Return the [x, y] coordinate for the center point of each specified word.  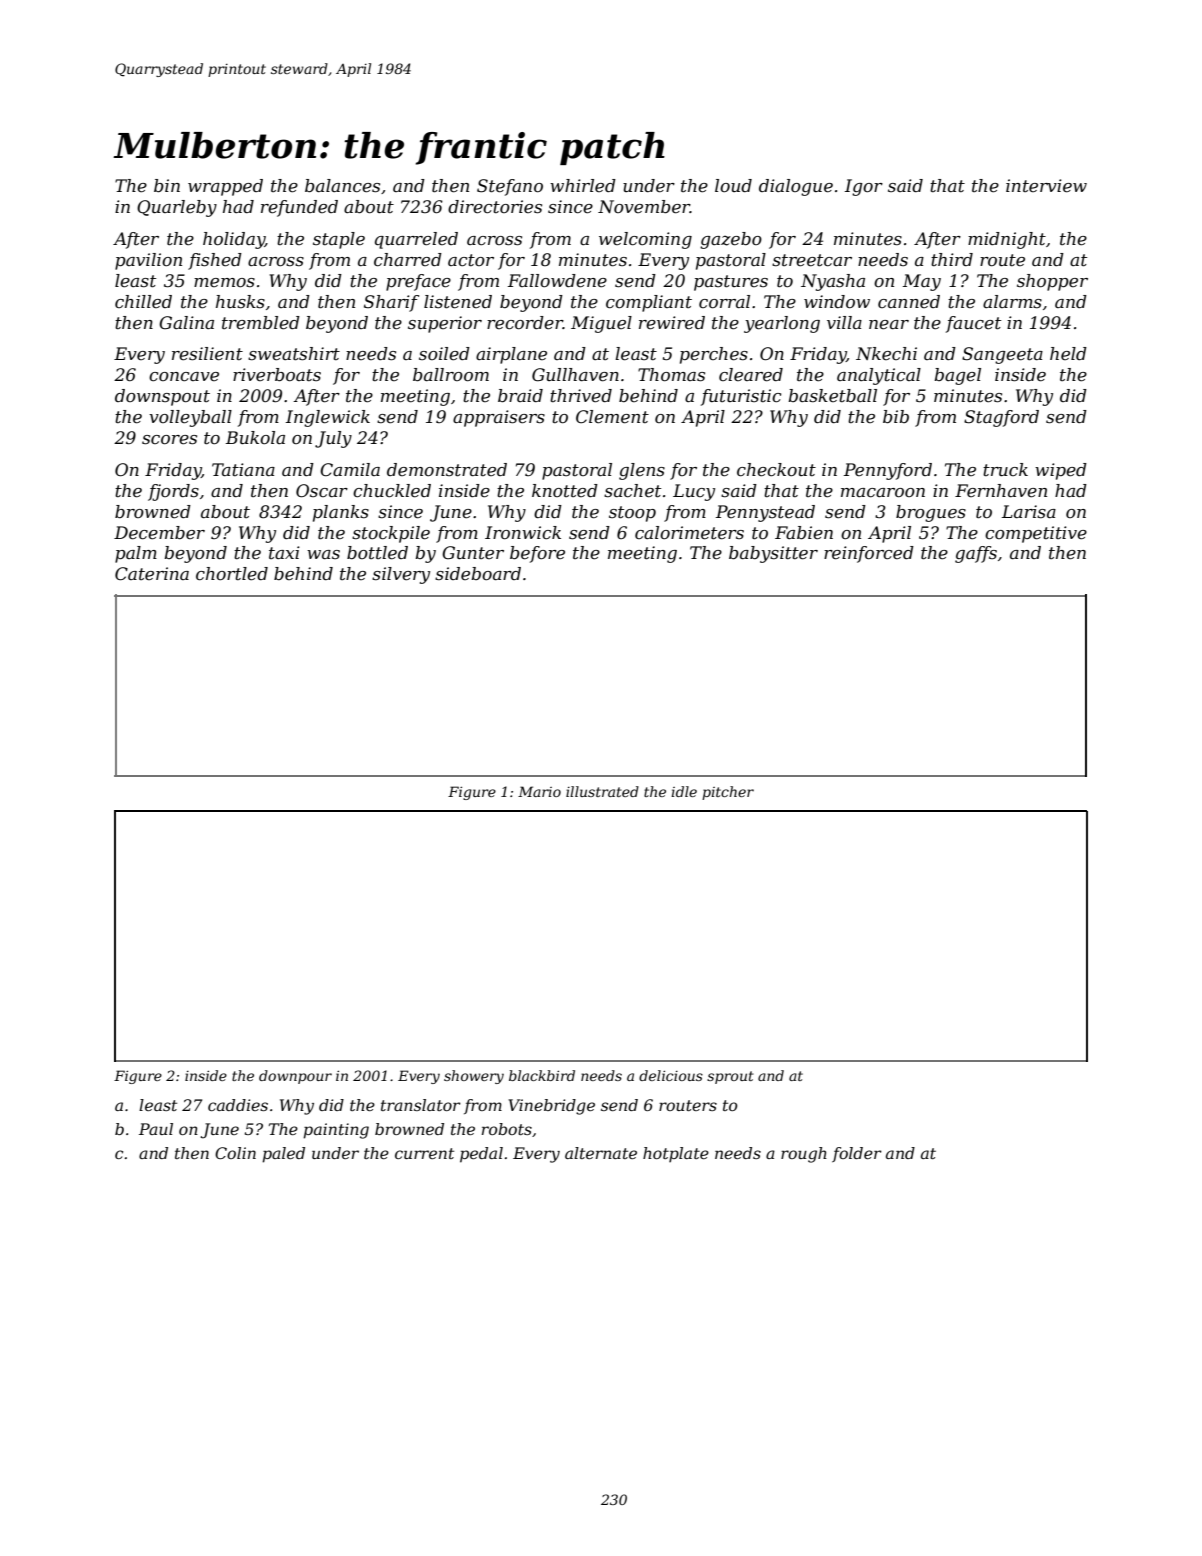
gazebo [731, 240]
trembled [261, 323]
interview [1046, 186]
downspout [162, 397]
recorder [525, 323]
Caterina [152, 574]
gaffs [976, 554]
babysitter [773, 554]
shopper [1052, 282]
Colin [235, 1153]
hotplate [676, 1154]
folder [857, 1154]
